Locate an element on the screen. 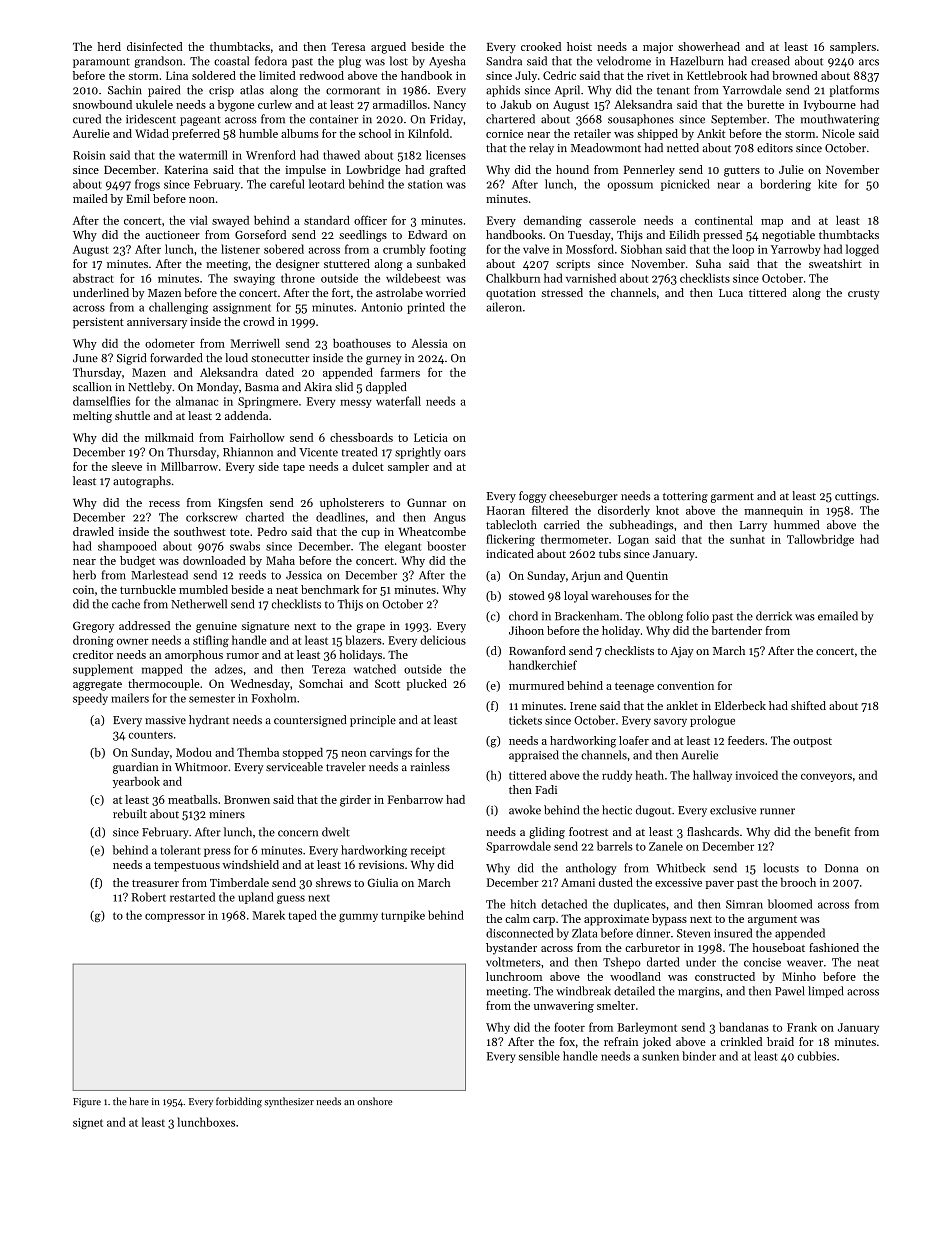 The width and height of the screenshot is (952, 1233). Wrenford is located at coordinates (271, 155).
